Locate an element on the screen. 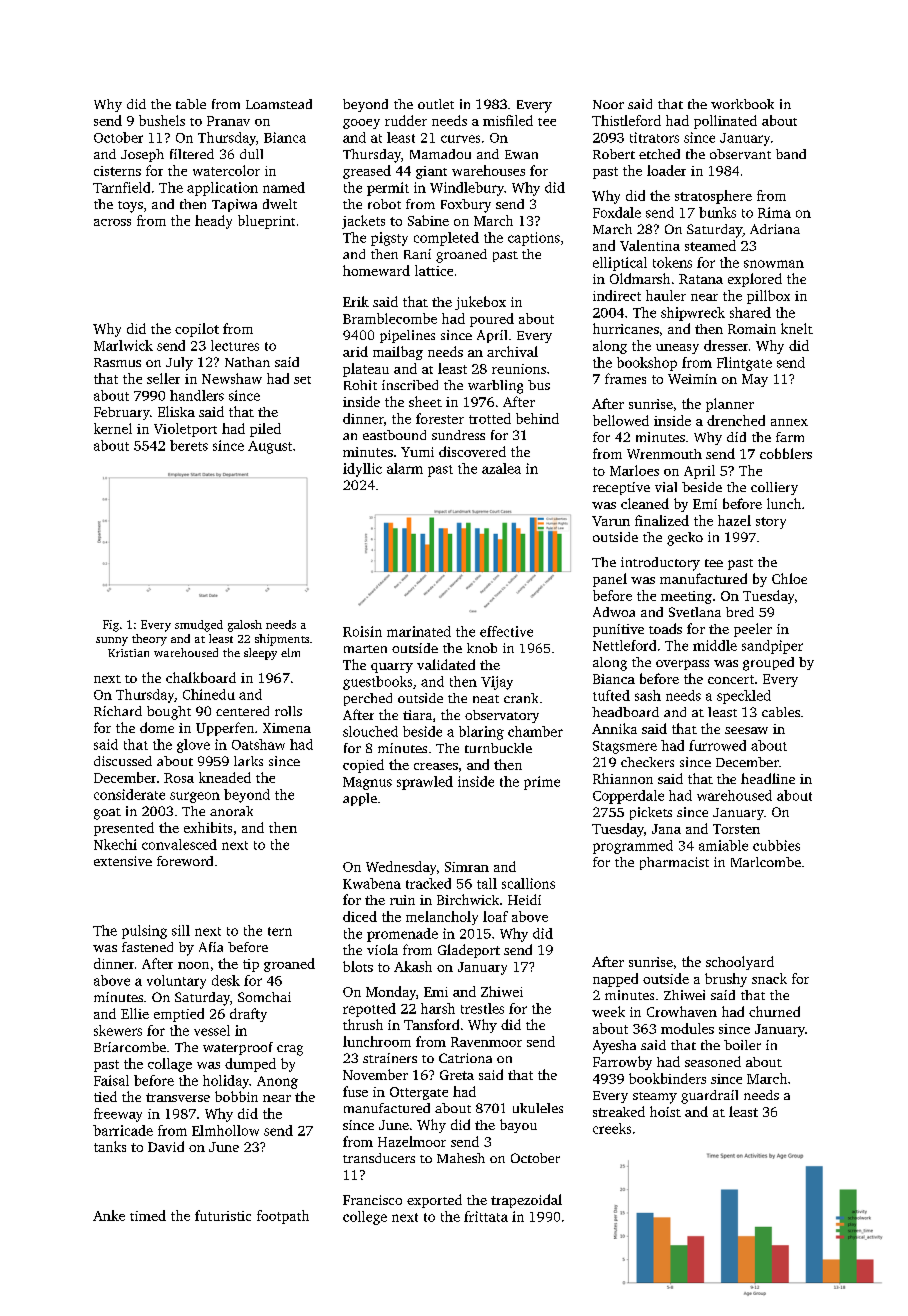 The image size is (908, 1316). cobblers is located at coordinates (786, 453).
